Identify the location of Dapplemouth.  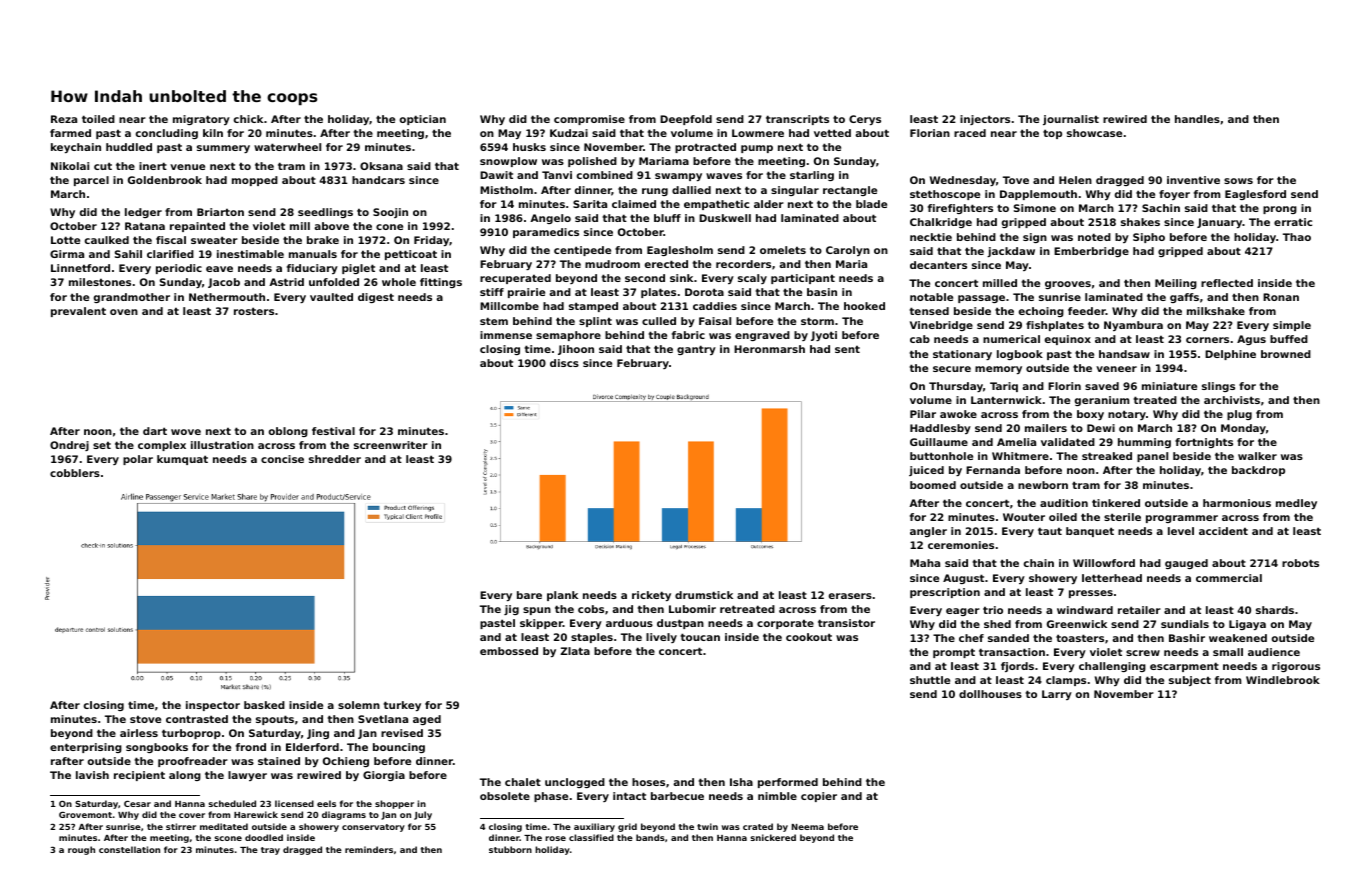
(1038, 195).
